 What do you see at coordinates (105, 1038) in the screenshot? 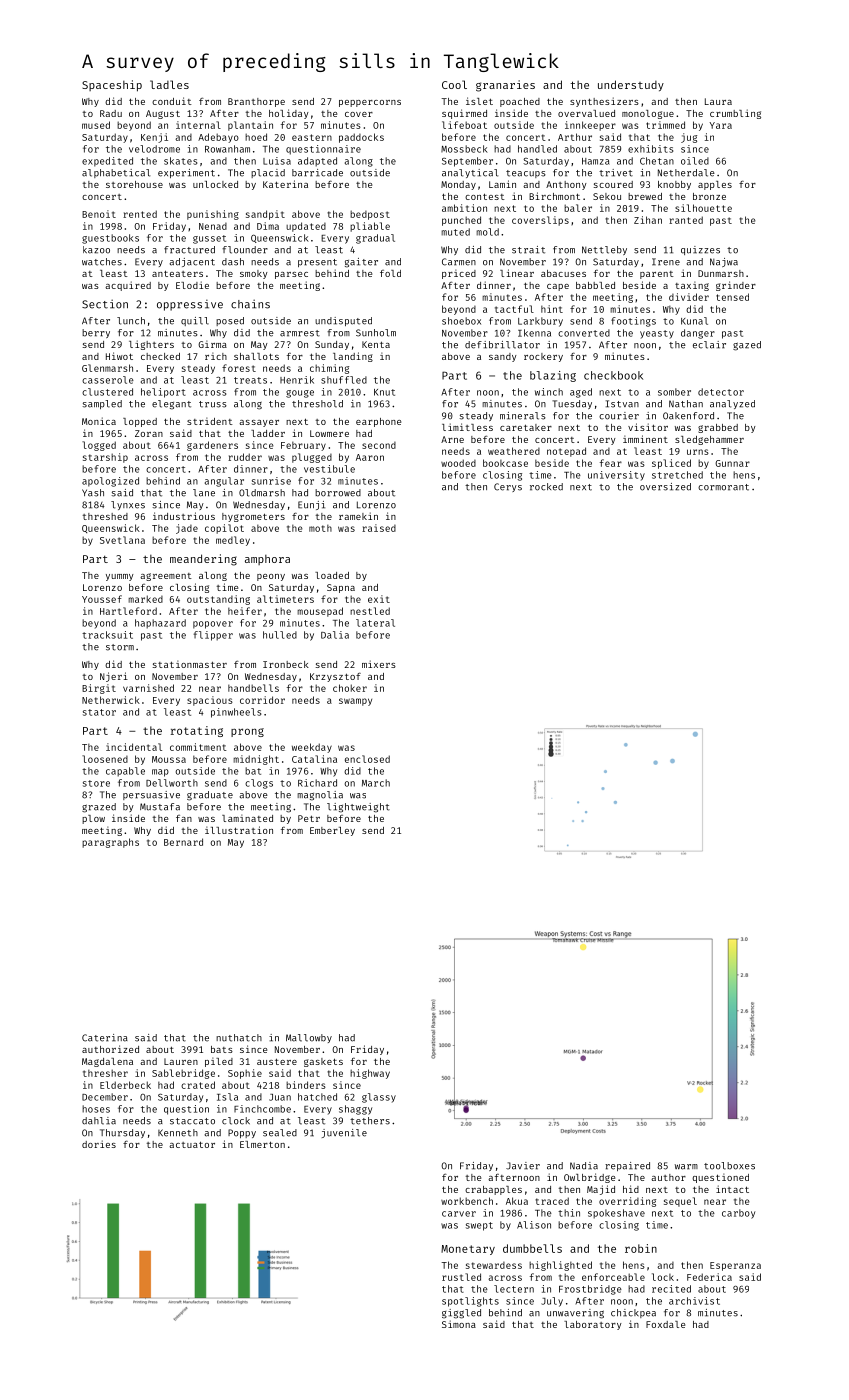
I see `Caterina` at bounding box center [105, 1038].
